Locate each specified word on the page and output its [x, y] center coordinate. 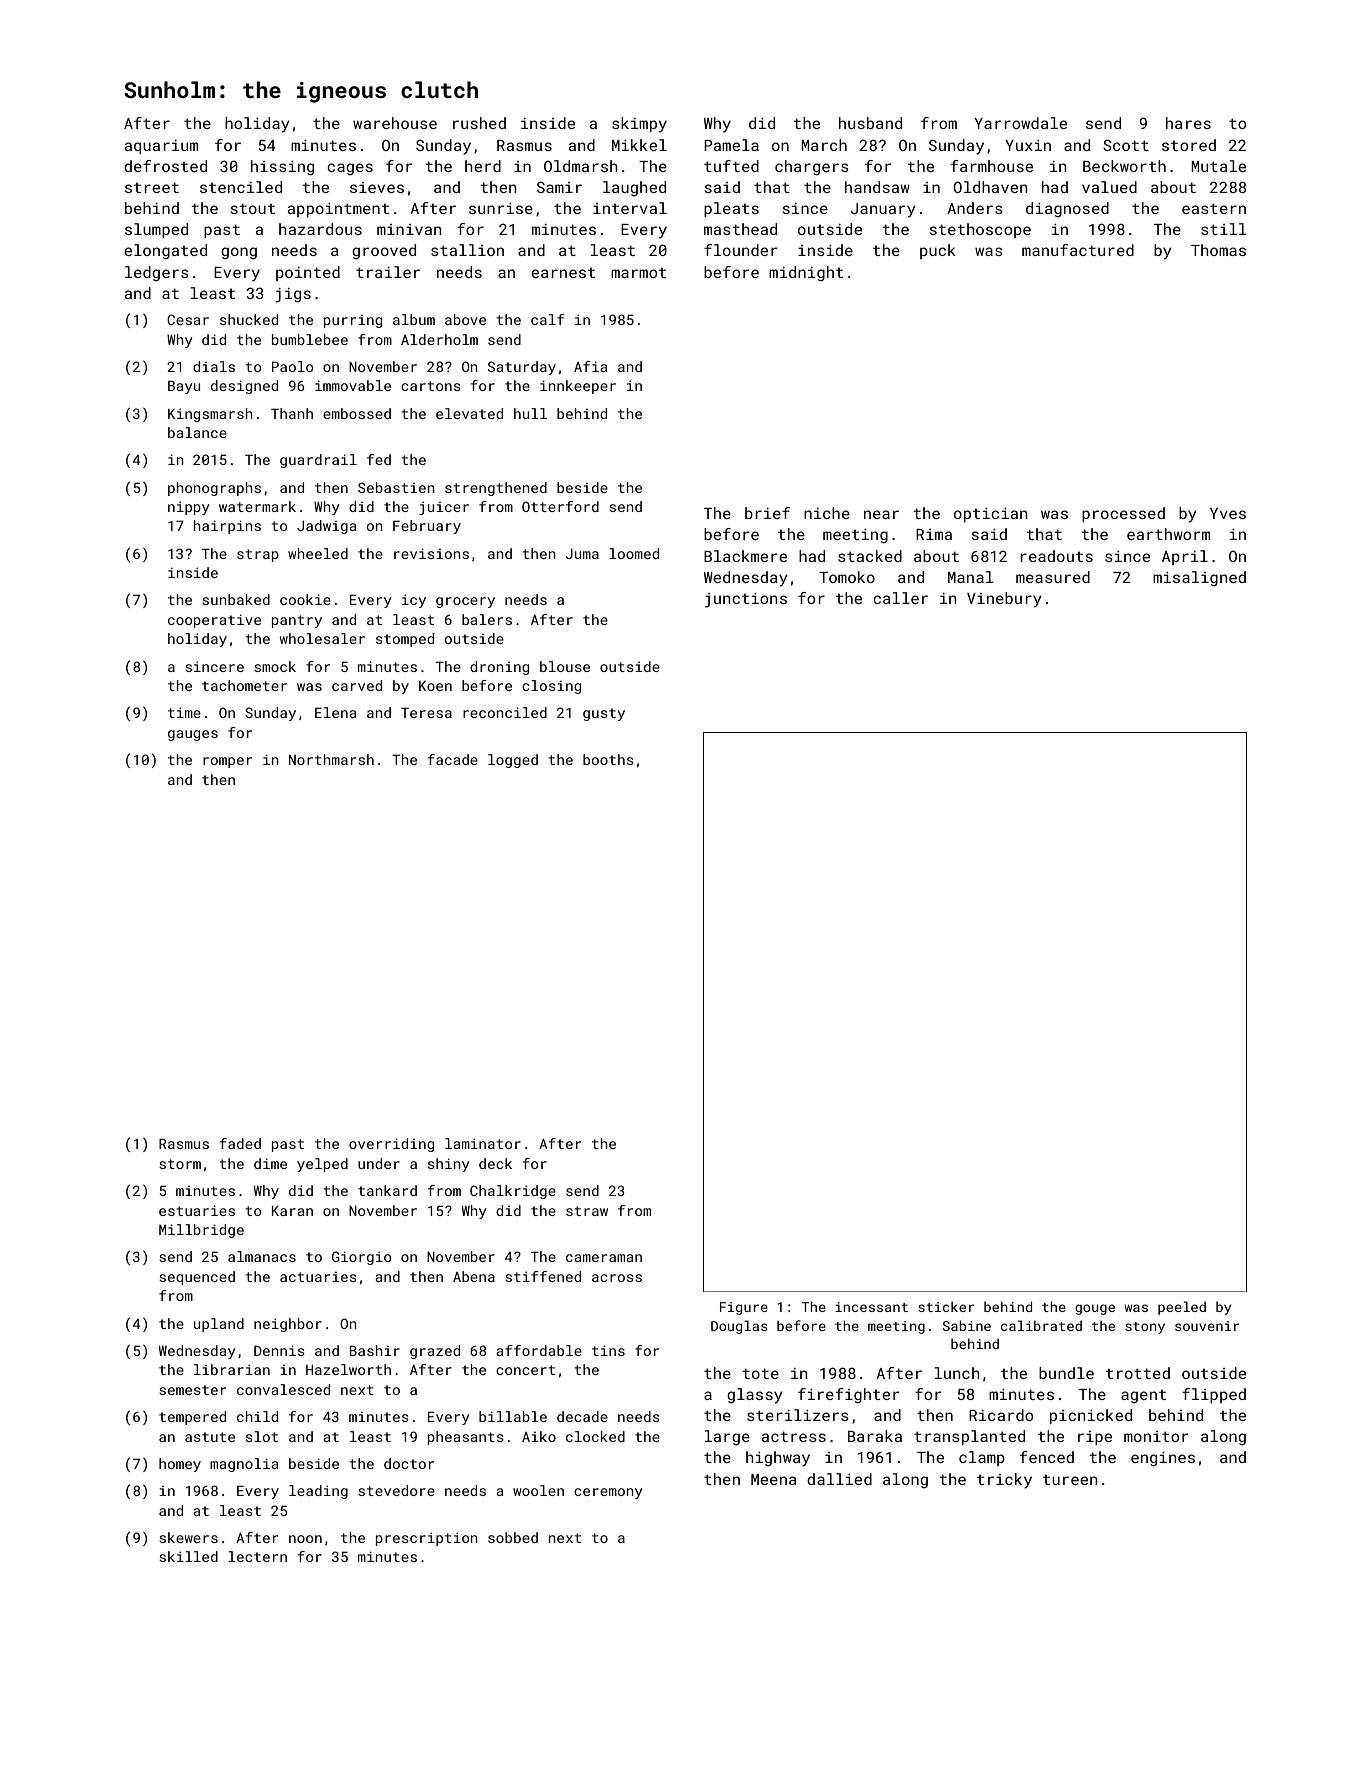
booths [608, 759]
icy [414, 601]
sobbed [513, 1537]
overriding [391, 1145]
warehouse [395, 123]
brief [767, 513]
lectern [257, 1556]
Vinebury [1004, 600]
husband [870, 123]
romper [227, 762]
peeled [1182, 1308]
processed [1123, 514]
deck [495, 1163]
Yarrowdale [1020, 123]
